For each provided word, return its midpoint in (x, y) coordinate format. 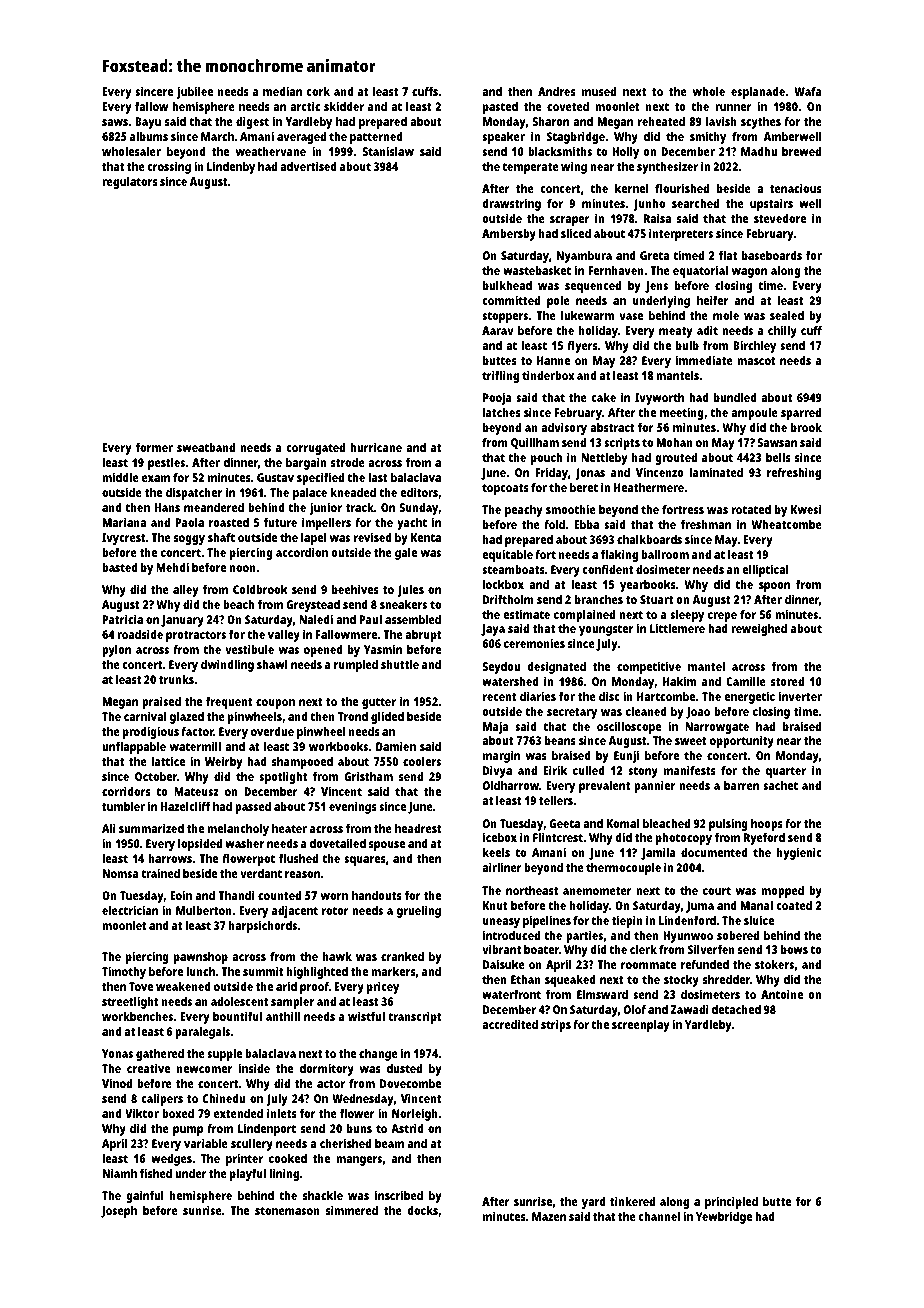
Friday (551, 474)
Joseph (119, 1212)
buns (359, 1128)
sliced (576, 233)
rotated (751, 509)
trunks (176, 679)
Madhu (759, 151)
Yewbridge (724, 1218)
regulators (130, 183)
